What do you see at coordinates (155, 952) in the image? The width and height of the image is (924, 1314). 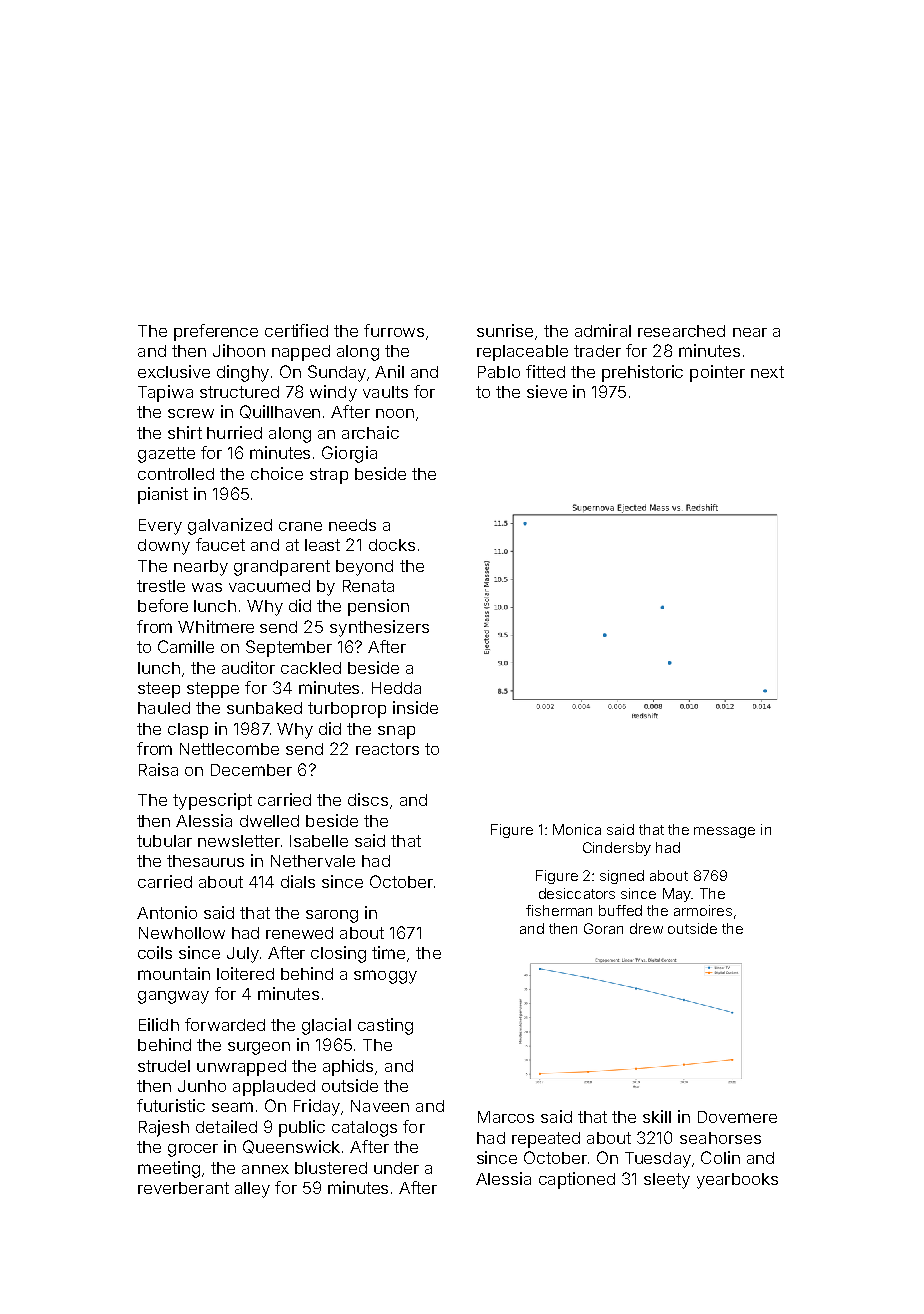 I see `coils` at bounding box center [155, 952].
